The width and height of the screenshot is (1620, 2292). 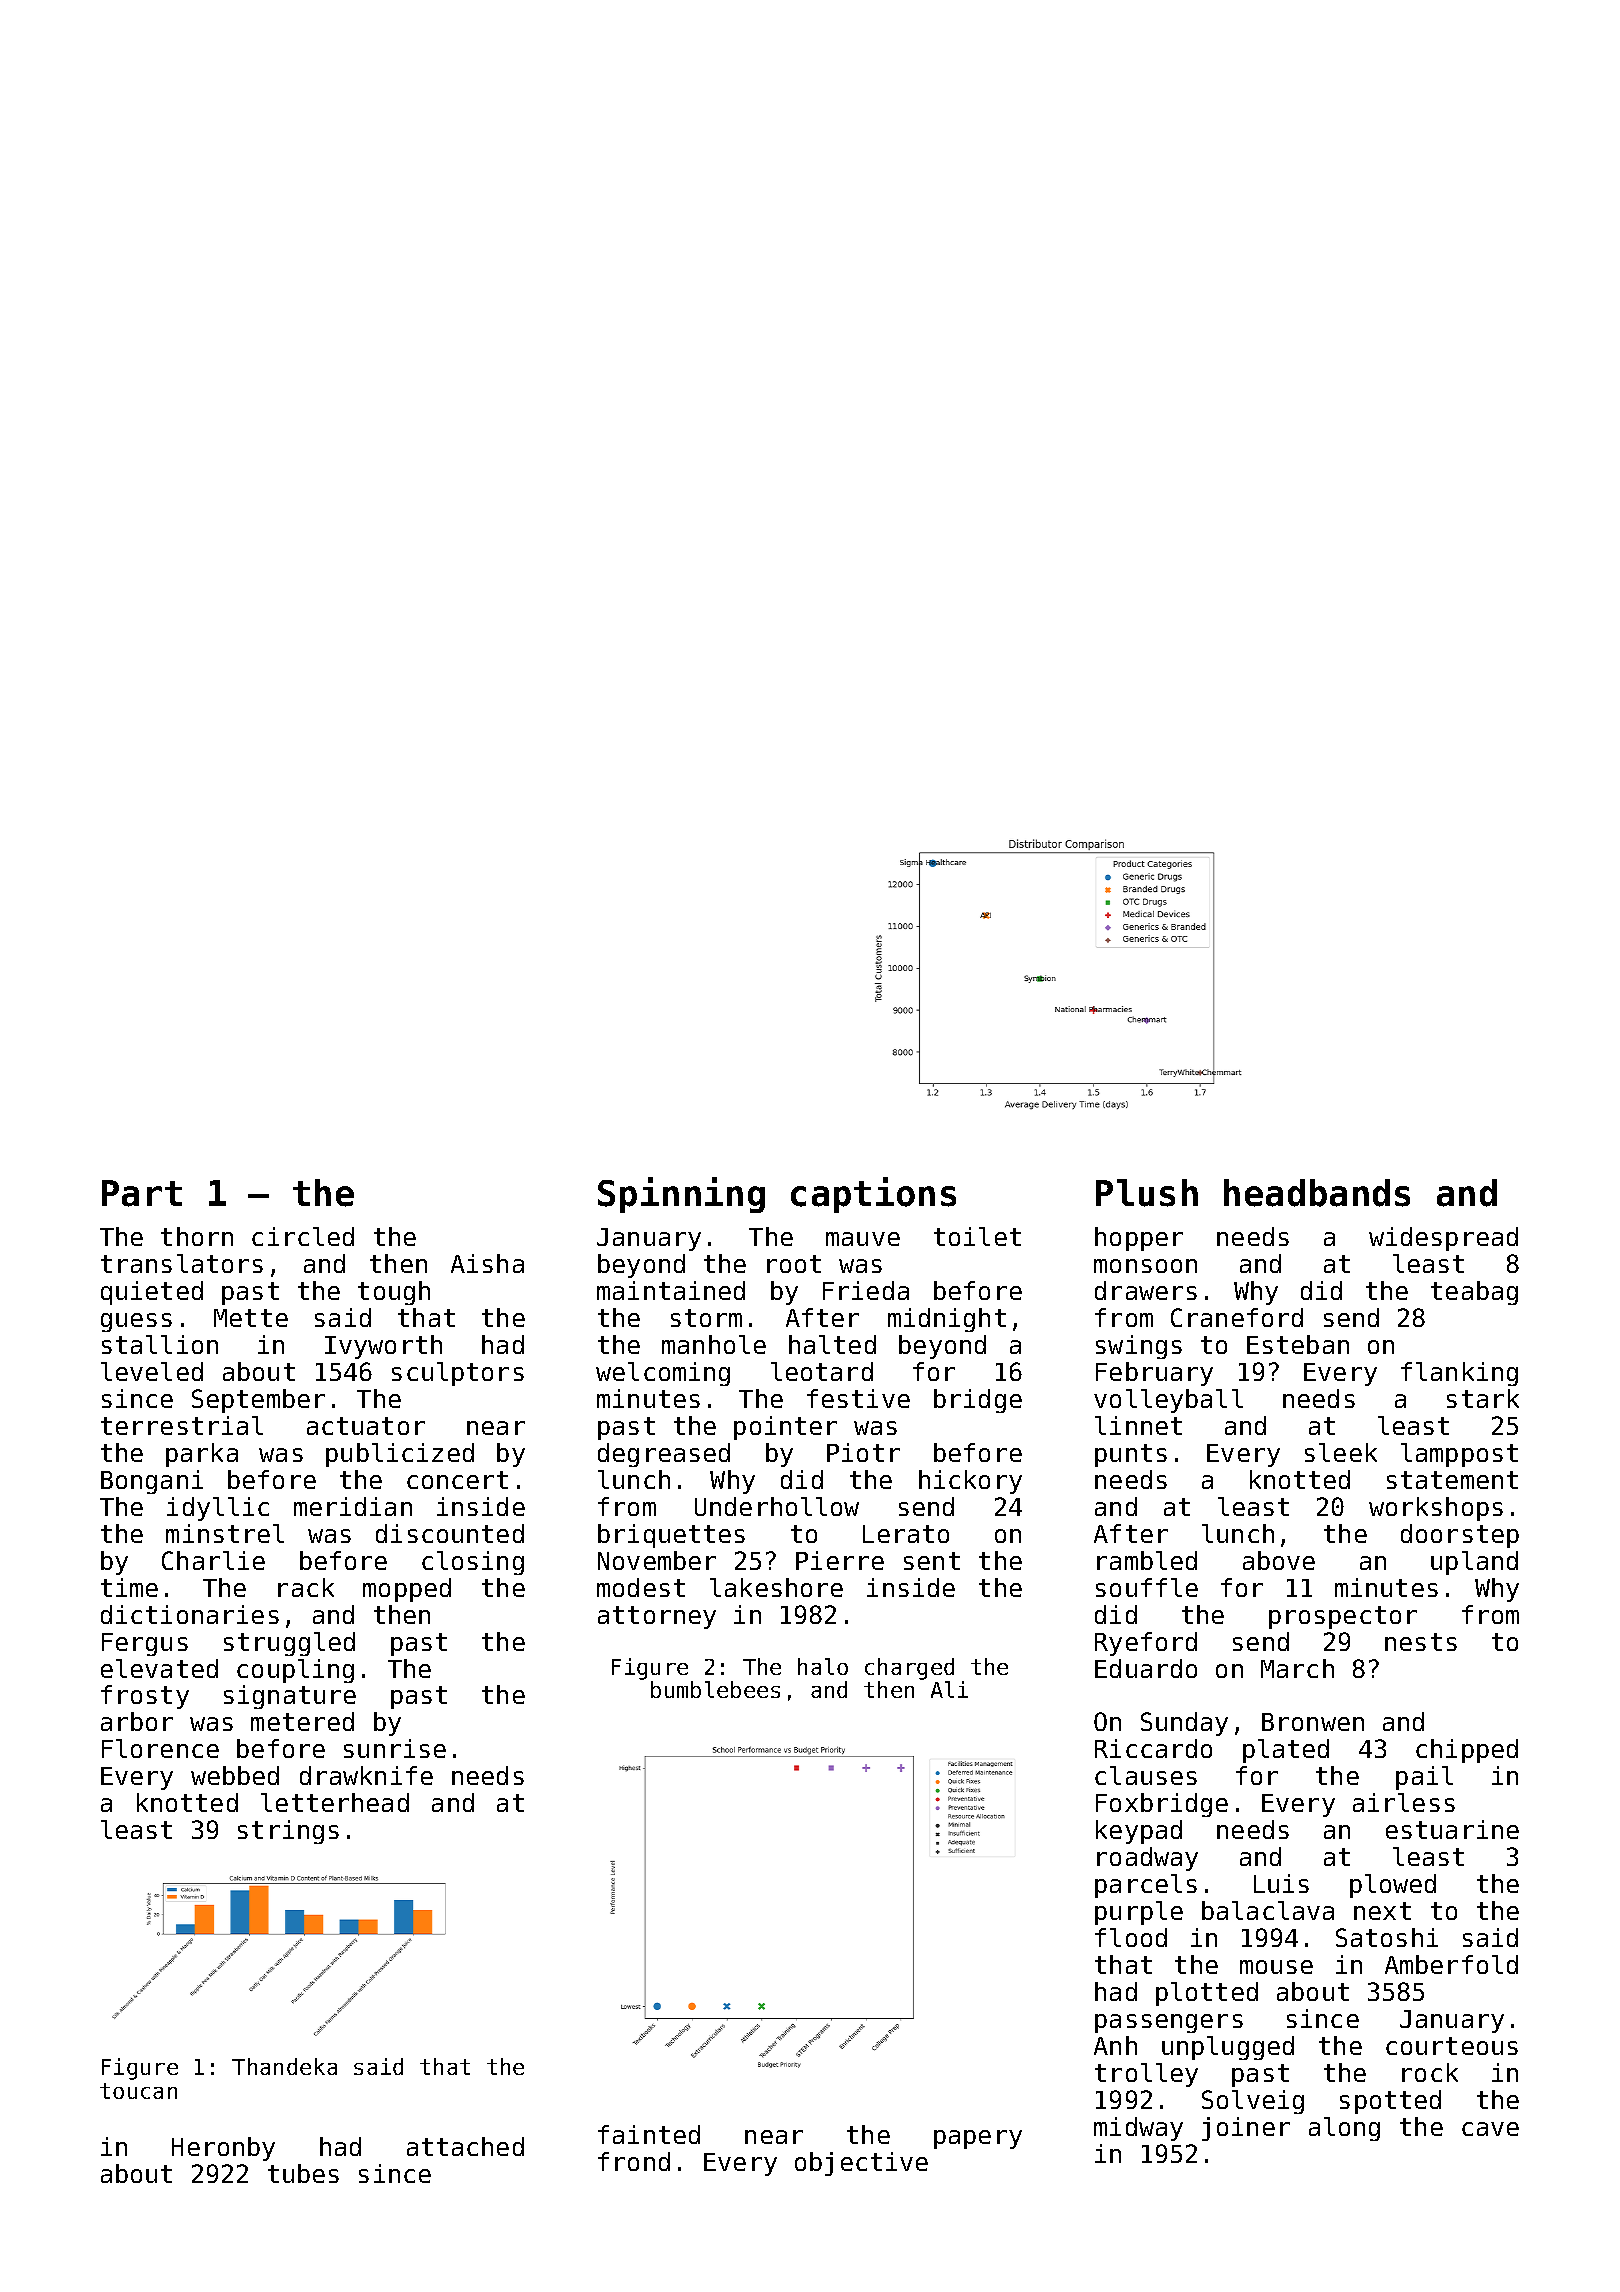 What do you see at coordinates (1451, 1964) in the screenshot?
I see `Amberfold` at bounding box center [1451, 1964].
